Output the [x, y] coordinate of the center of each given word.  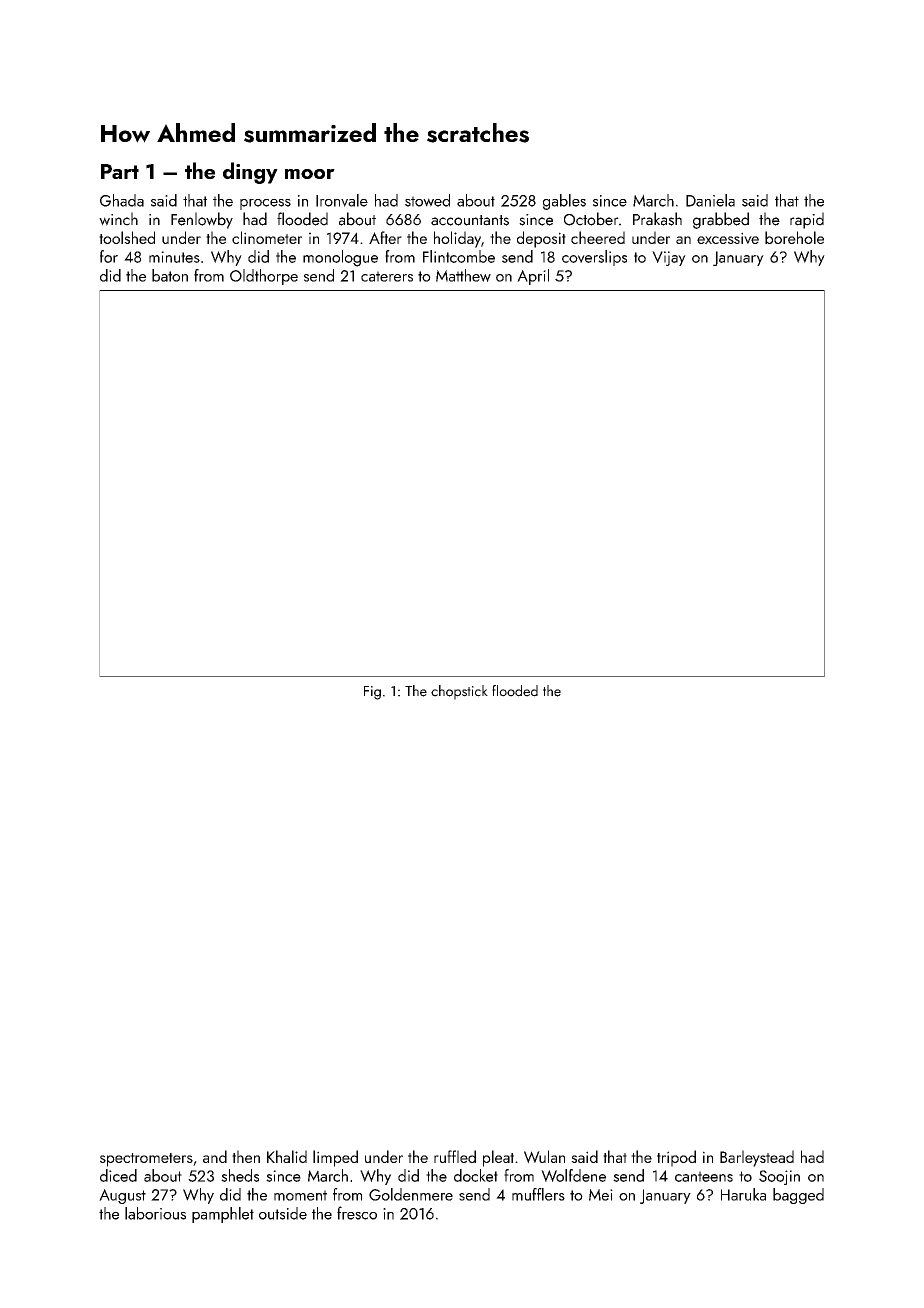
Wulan [544, 1157]
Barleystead [757, 1158]
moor [310, 174]
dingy [250, 173]
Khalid [287, 1156]
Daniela [710, 200]
